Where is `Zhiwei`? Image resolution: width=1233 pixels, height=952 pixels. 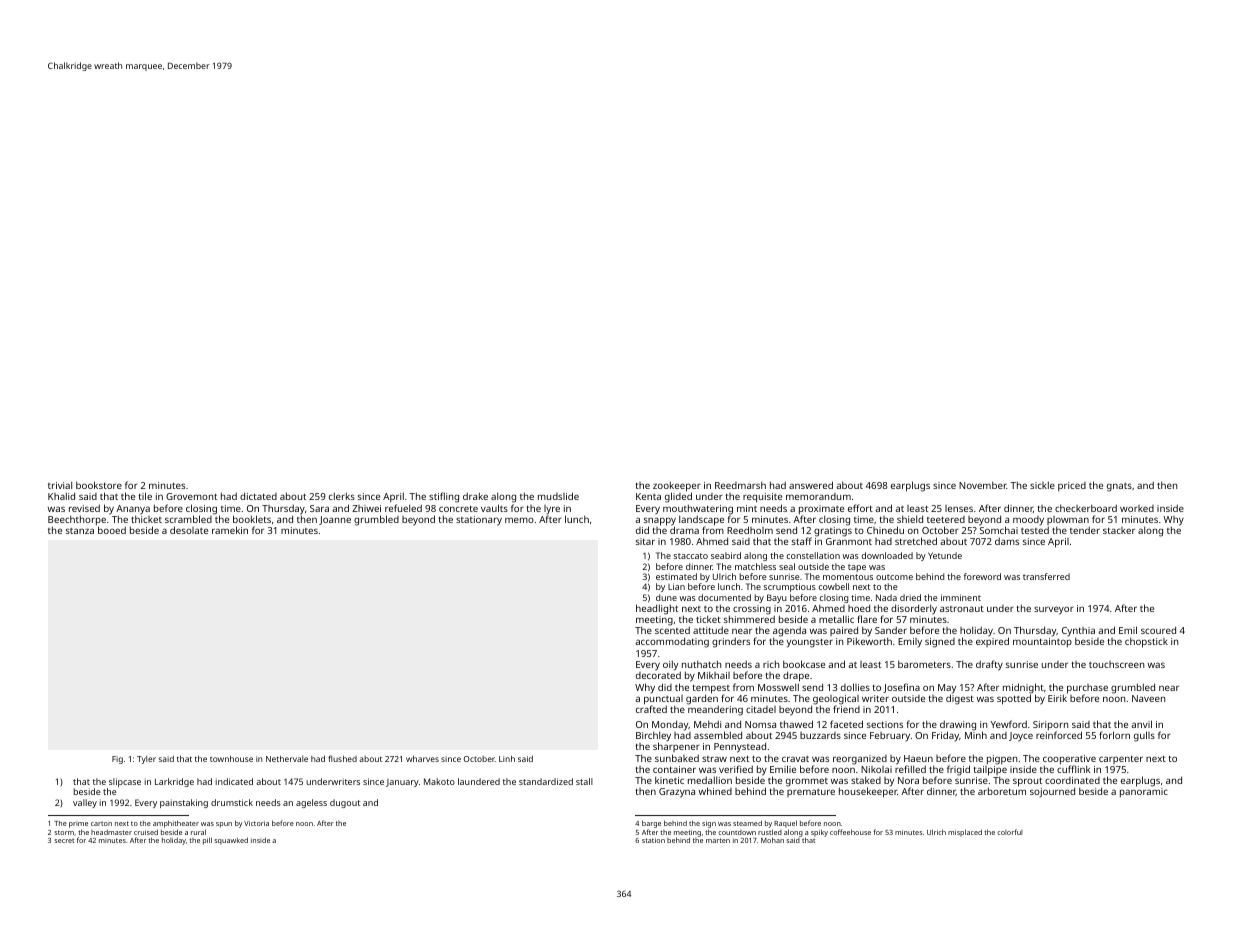 Zhiwei is located at coordinates (366, 508).
